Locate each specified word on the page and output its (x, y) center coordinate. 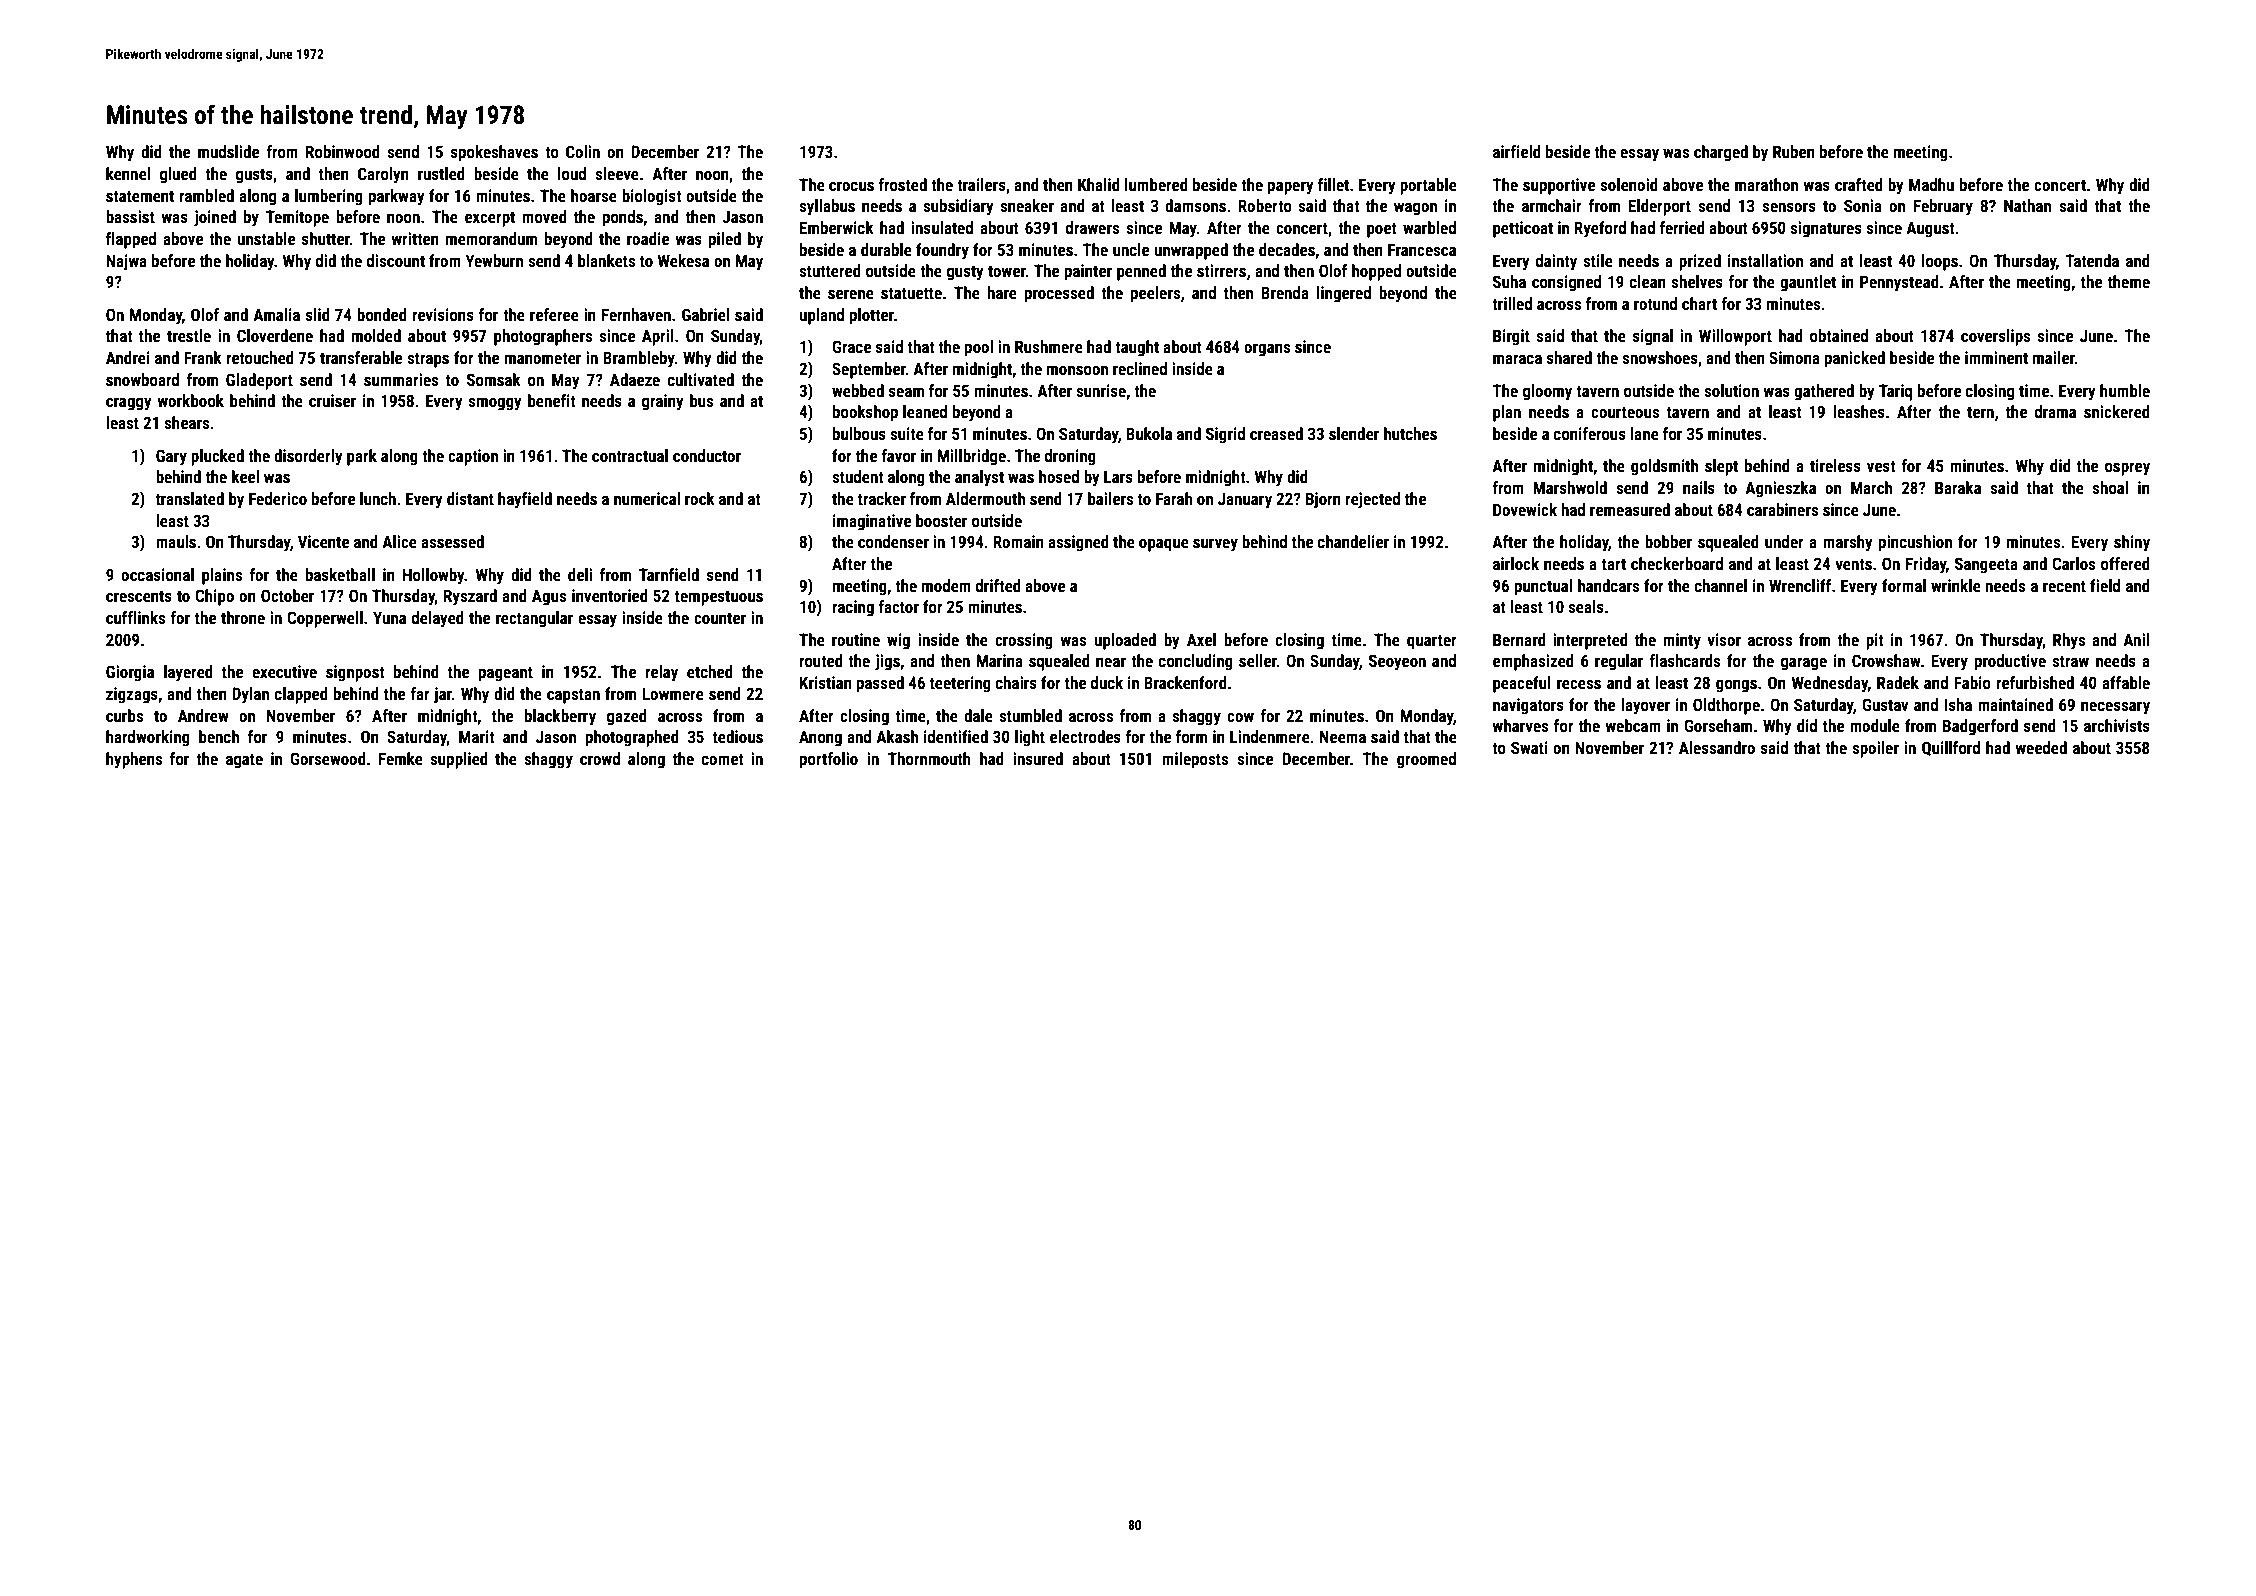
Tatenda (2092, 260)
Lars (1118, 476)
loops (1940, 262)
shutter (326, 238)
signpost (355, 673)
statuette (911, 293)
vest (1881, 466)
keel (245, 476)
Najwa (126, 262)
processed (1059, 294)
